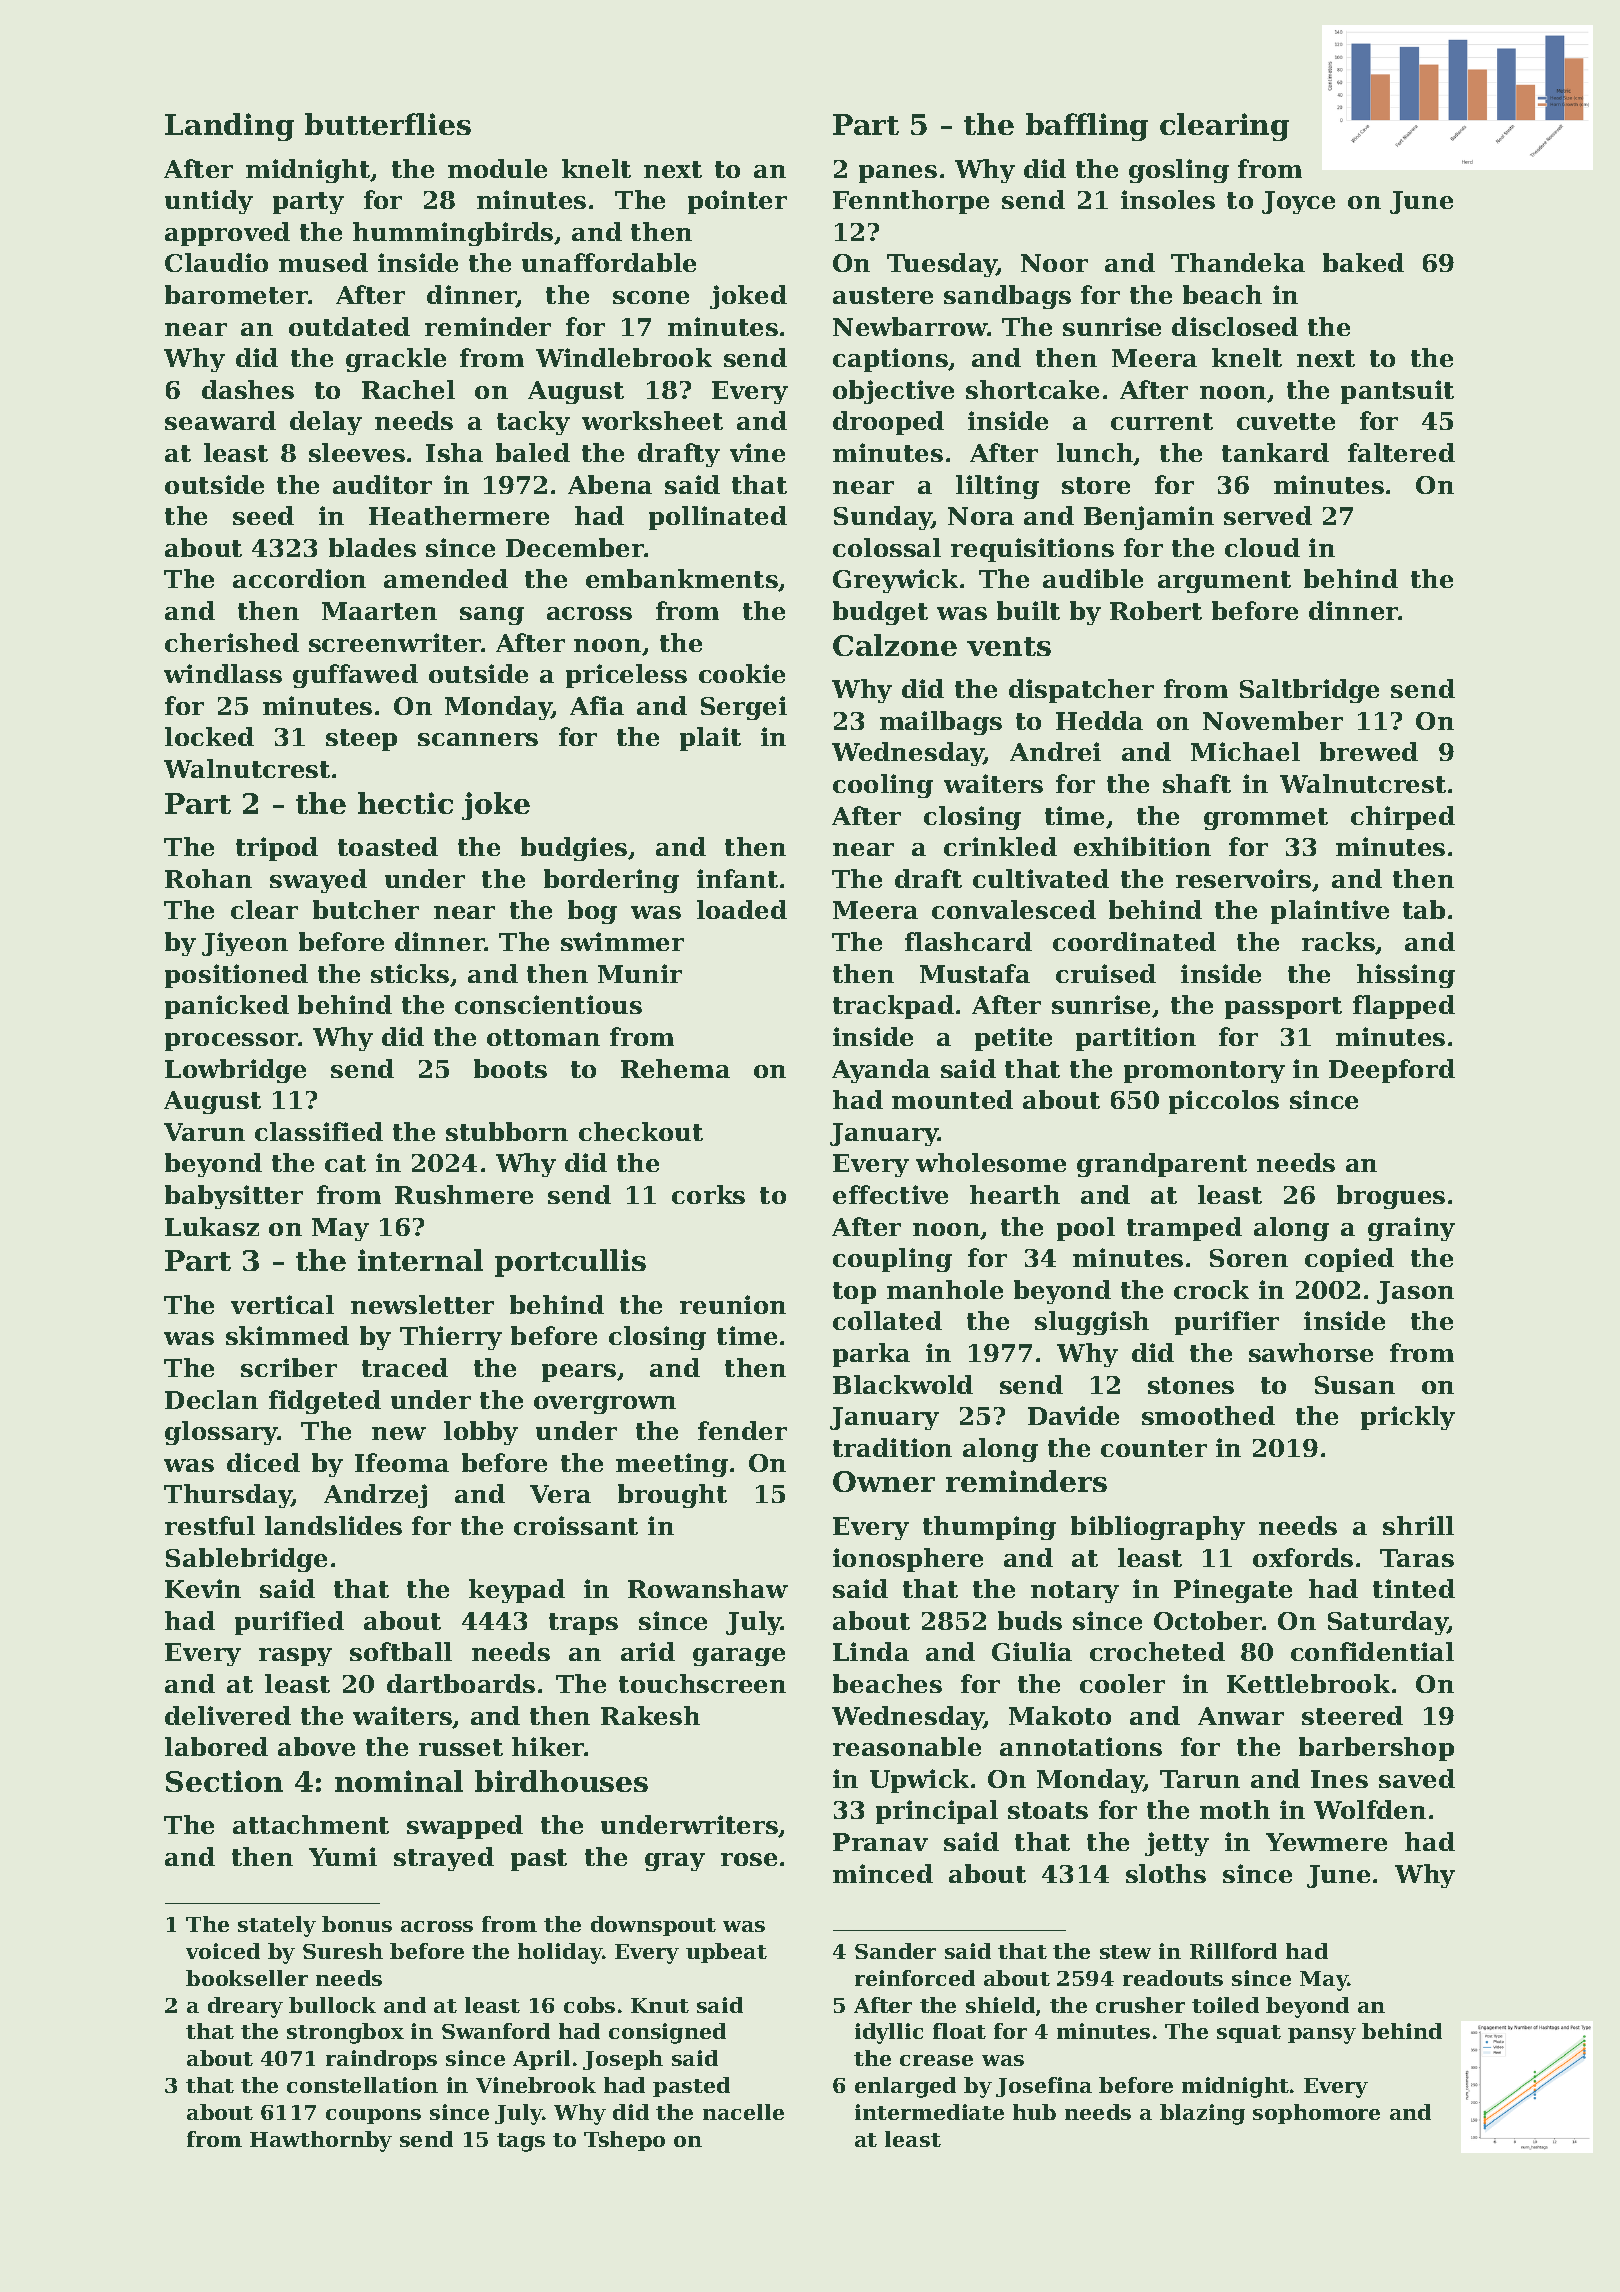  Describe the element at coordinates (623, 2060) in the document. I see `Joseph` at that location.
